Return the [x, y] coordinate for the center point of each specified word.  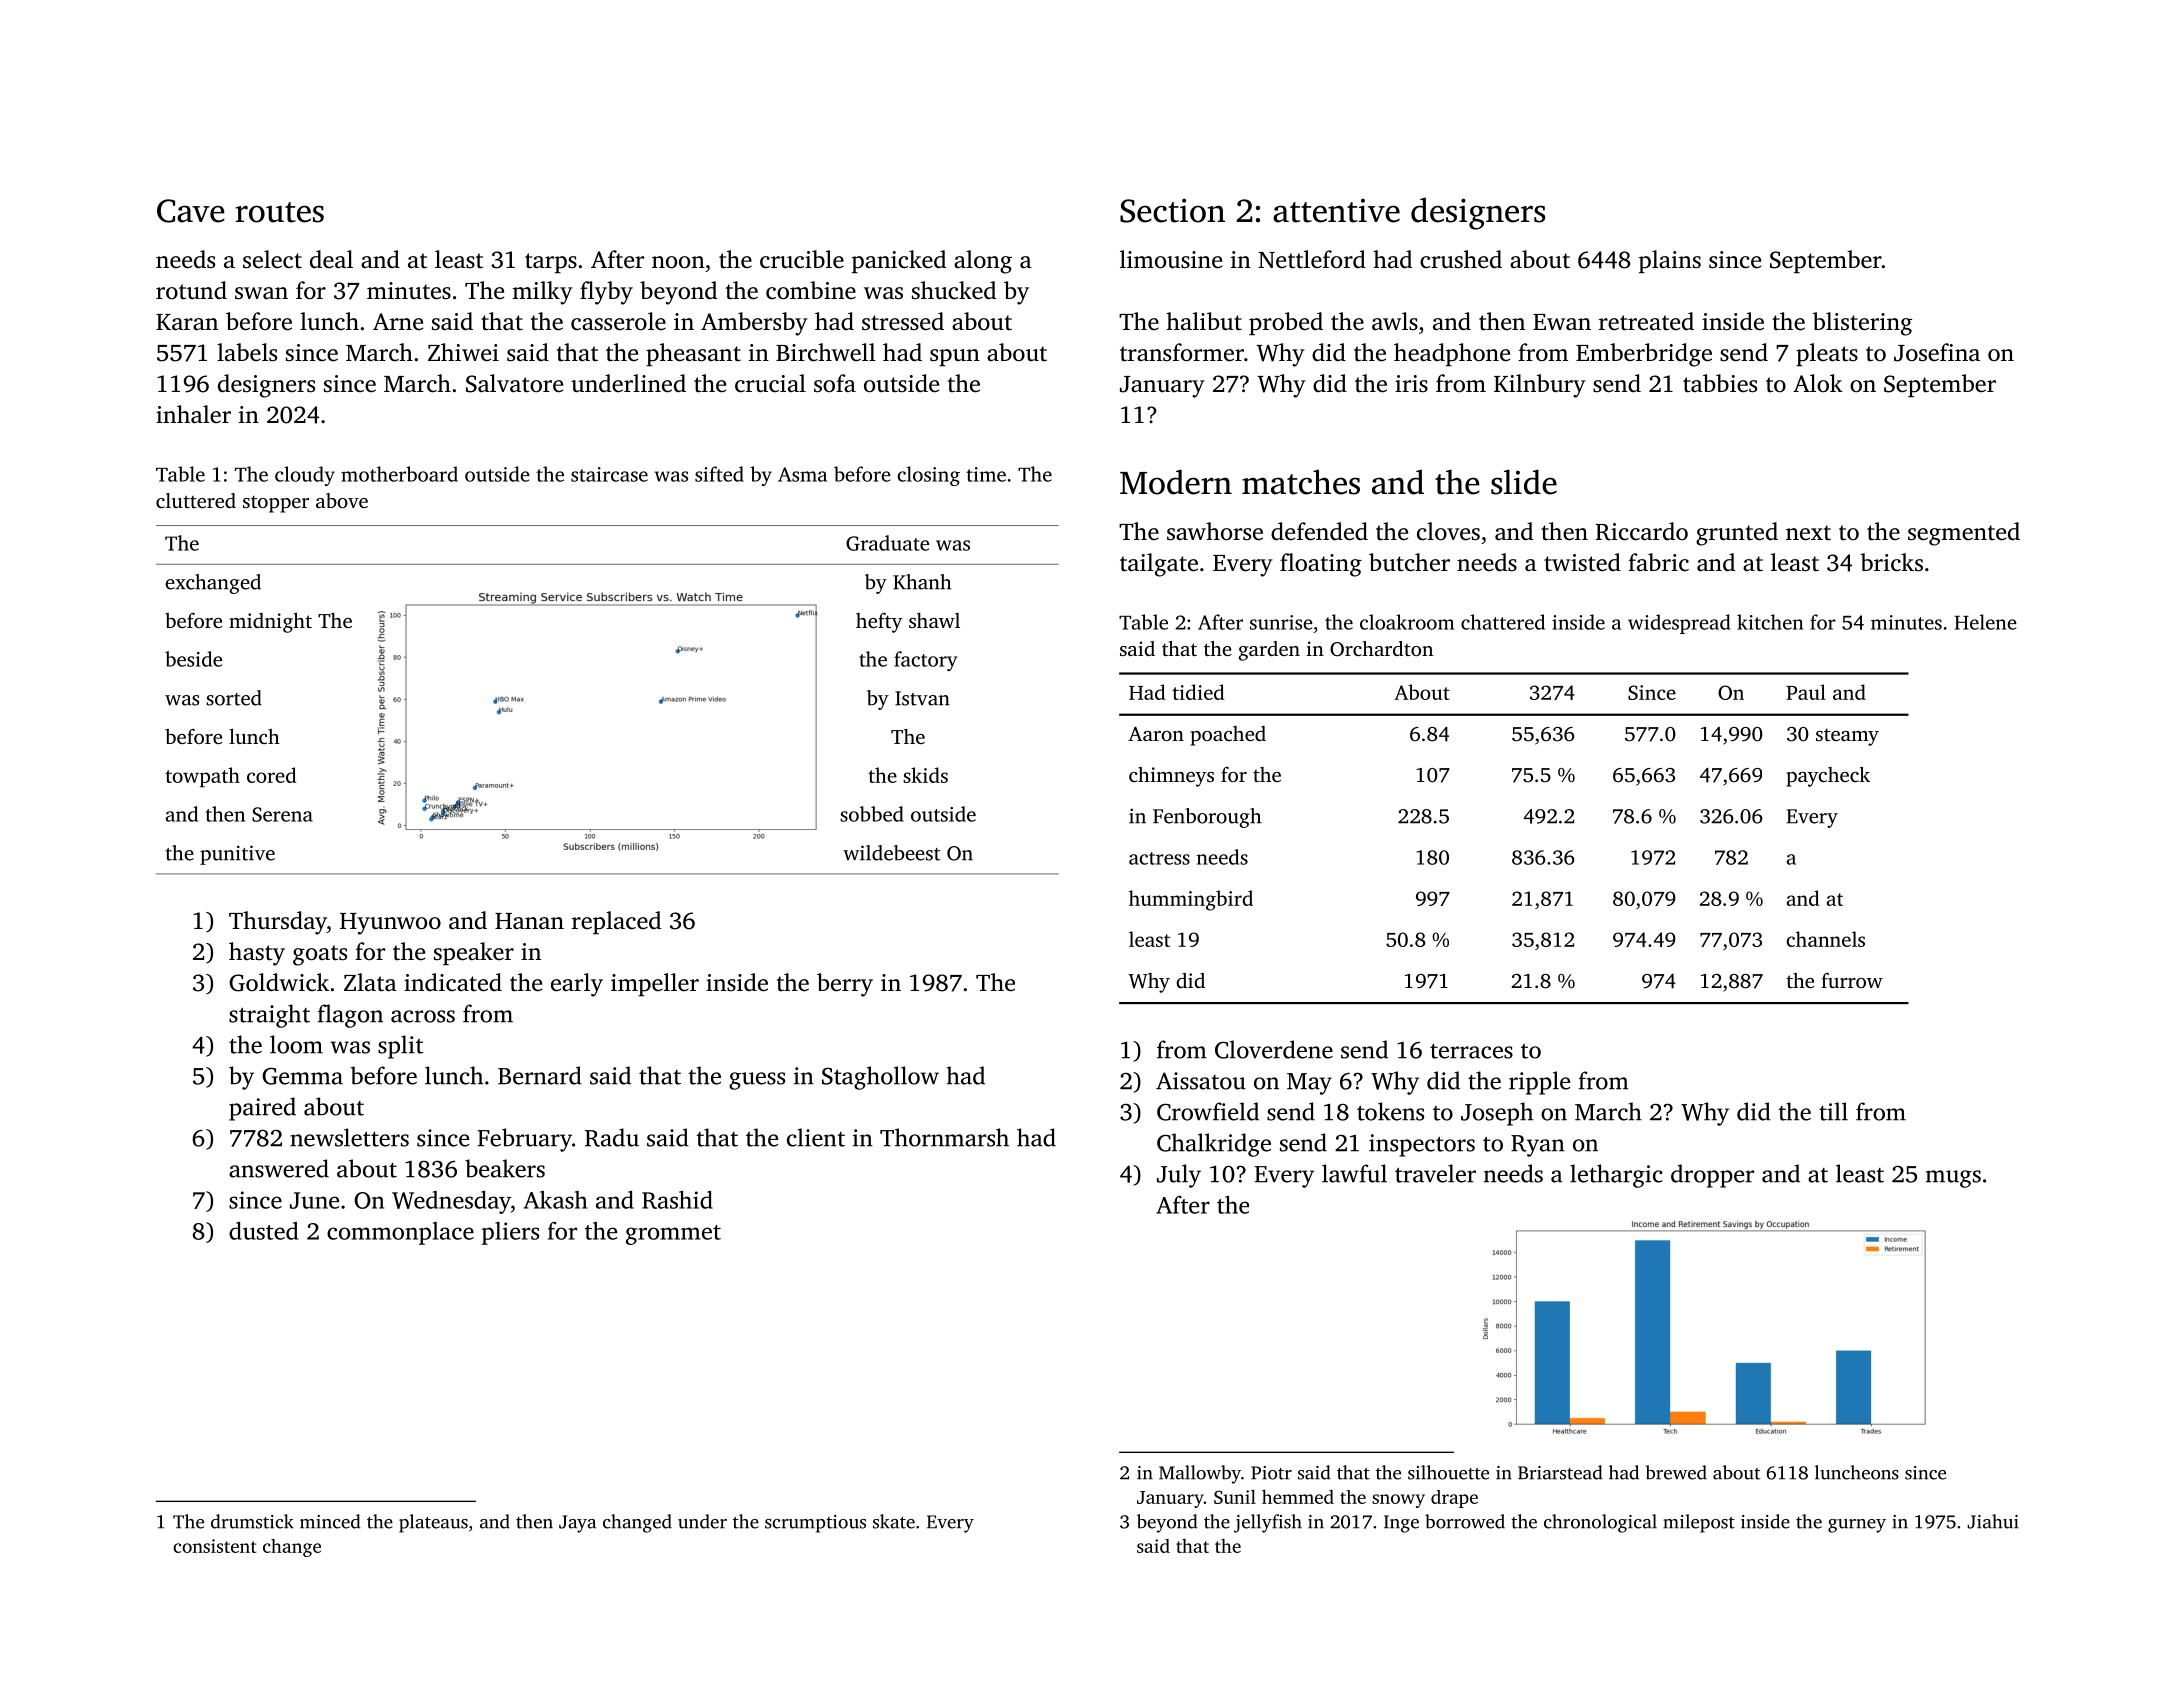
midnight [270, 623]
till [1833, 1111]
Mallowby [1200, 1474]
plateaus [433, 1523]
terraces [1471, 1051]
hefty [879, 623]
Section [1172, 210]
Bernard [540, 1075]
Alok [1818, 383]
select [272, 259]
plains [1670, 261]
